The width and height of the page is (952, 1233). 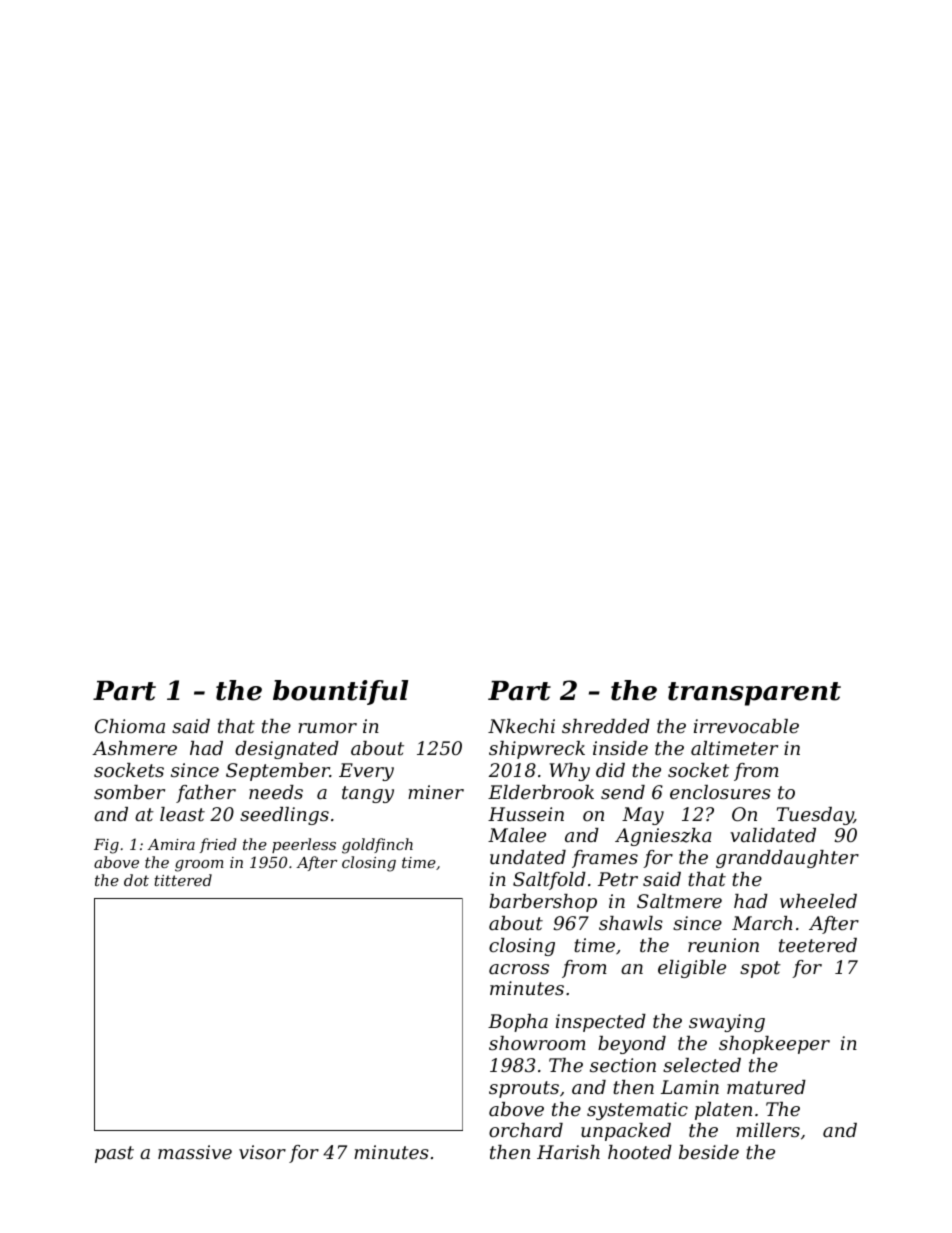 I want to click on massive, so click(x=195, y=1152).
